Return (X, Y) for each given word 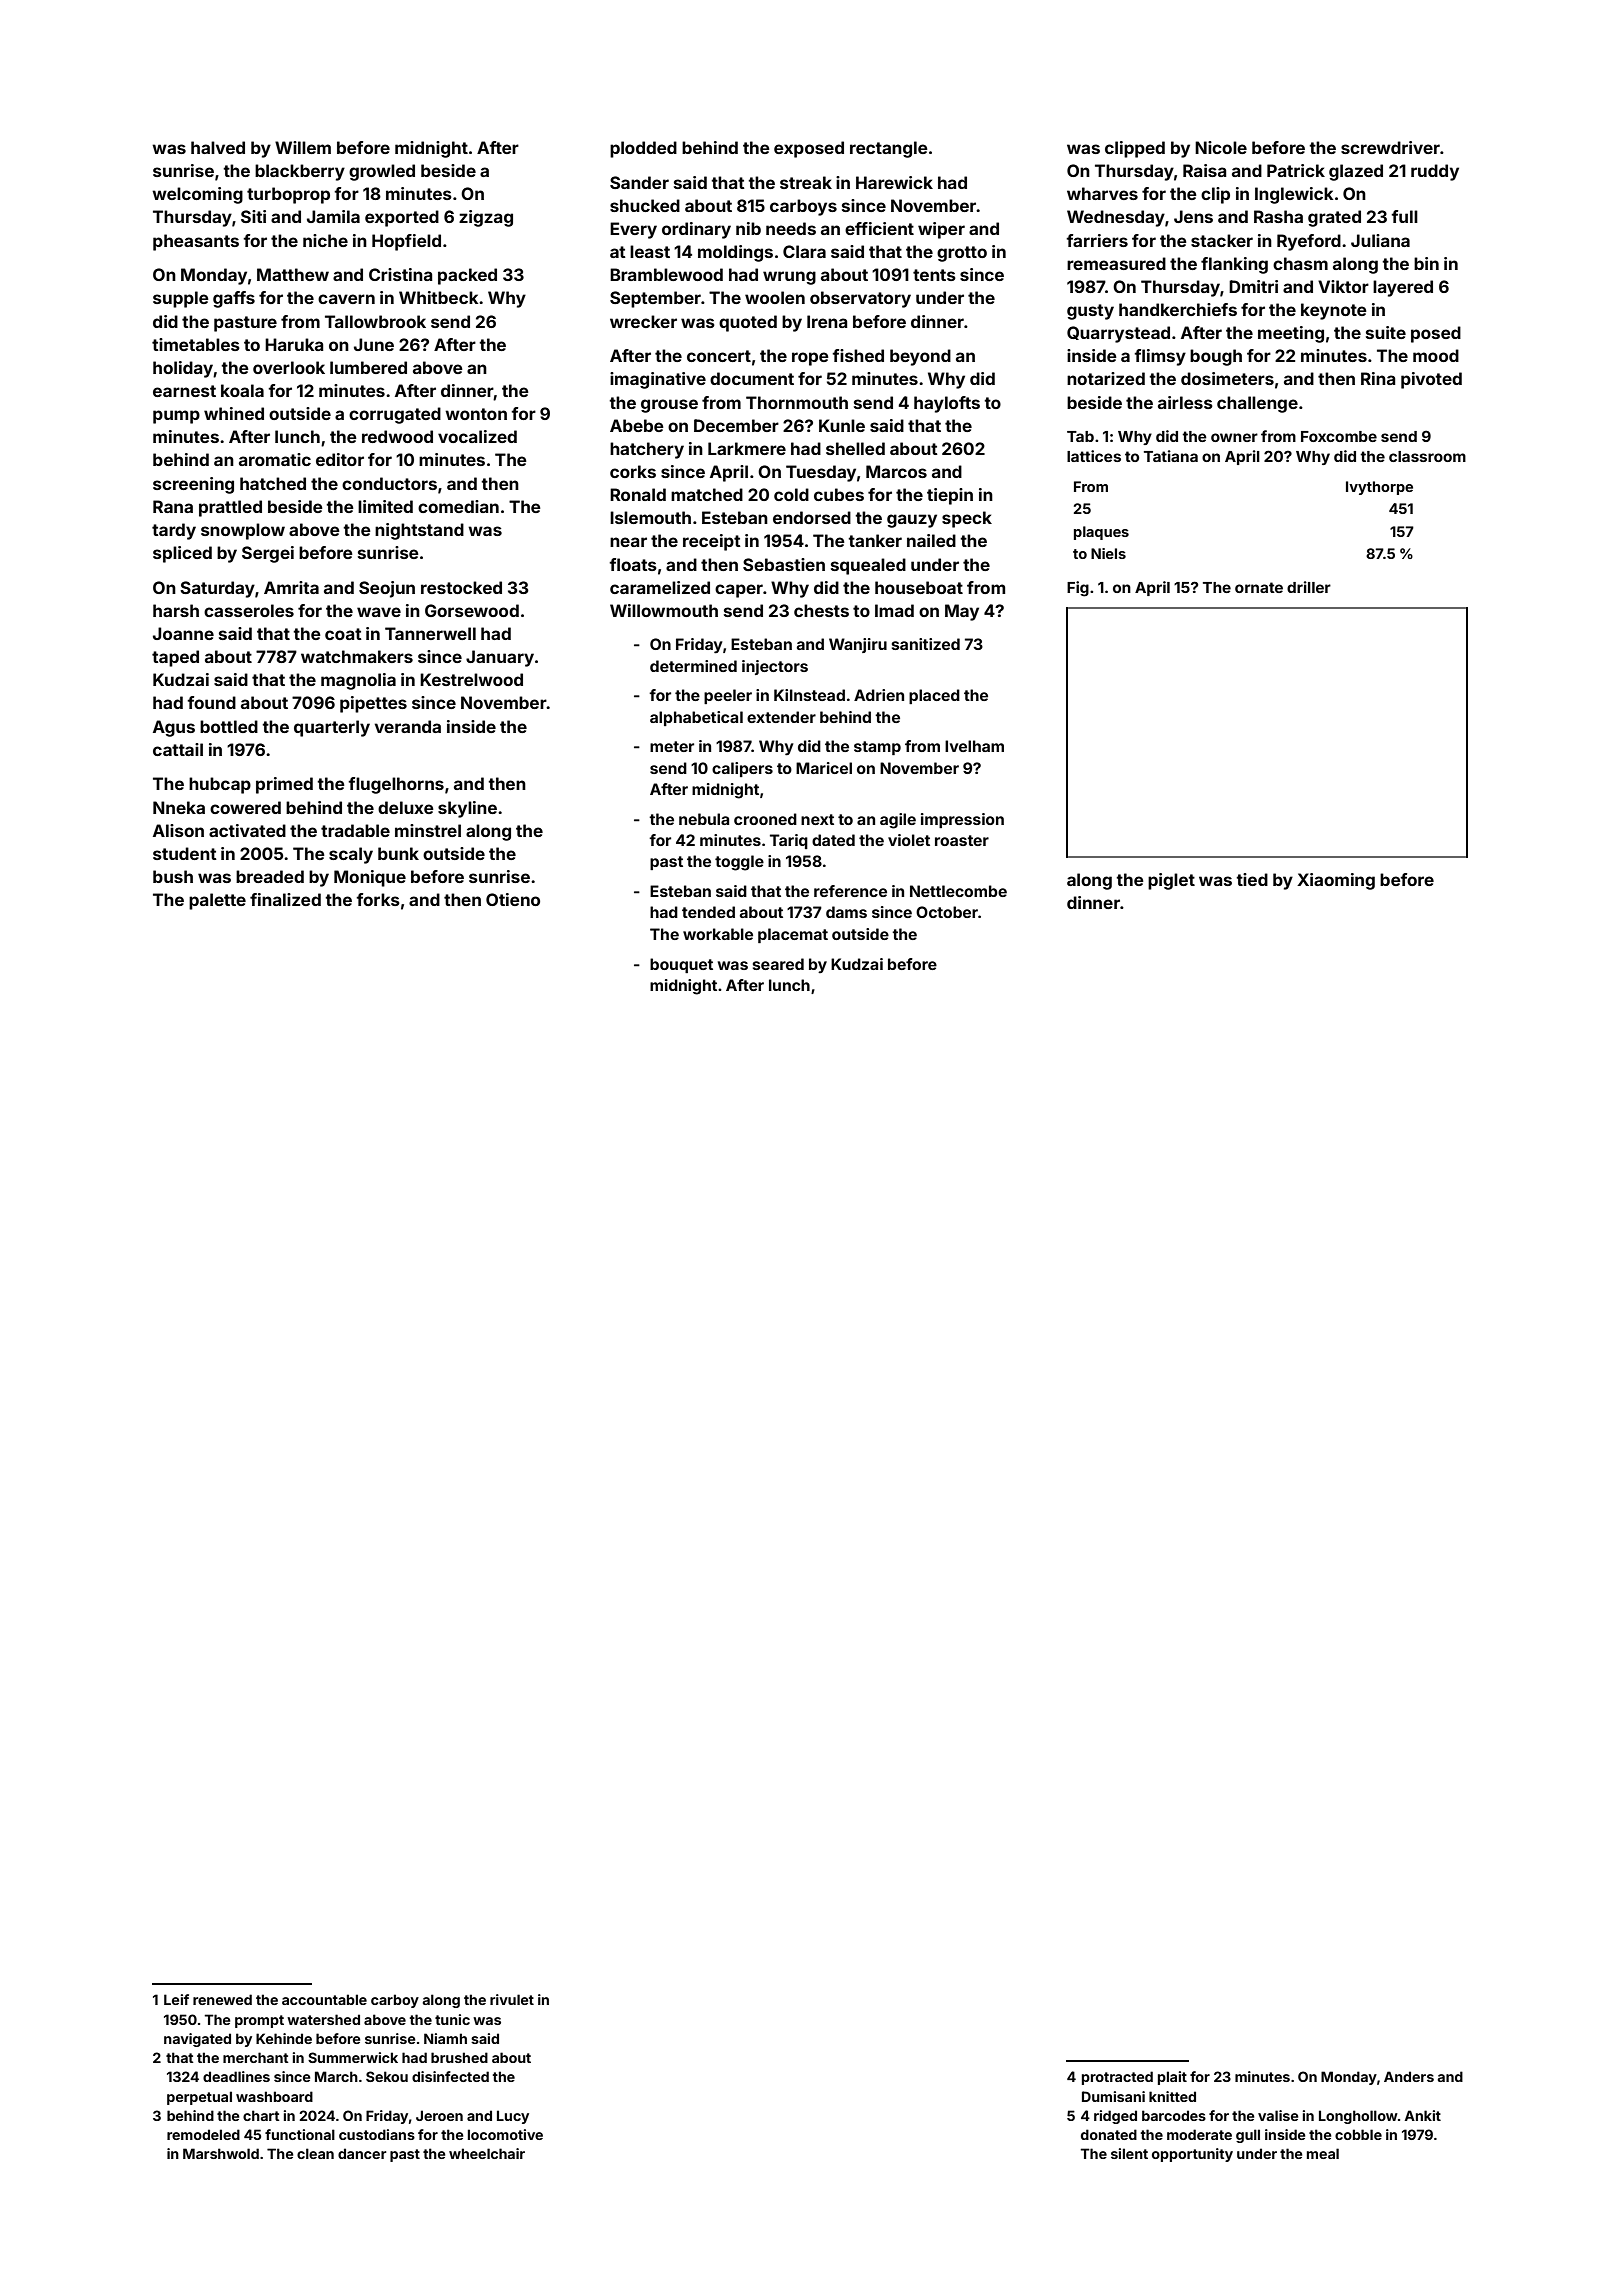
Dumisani (1113, 2096)
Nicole (1221, 147)
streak (806, 182)
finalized (285, 899)
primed (284, 785)
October (947, 912)
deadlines (236, 2076)
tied (1252, 879)
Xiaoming (1336, 881)
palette (217, 901)
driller (1309, 587)
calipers (742, 769)
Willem (303, 147)
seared (778, 964)
